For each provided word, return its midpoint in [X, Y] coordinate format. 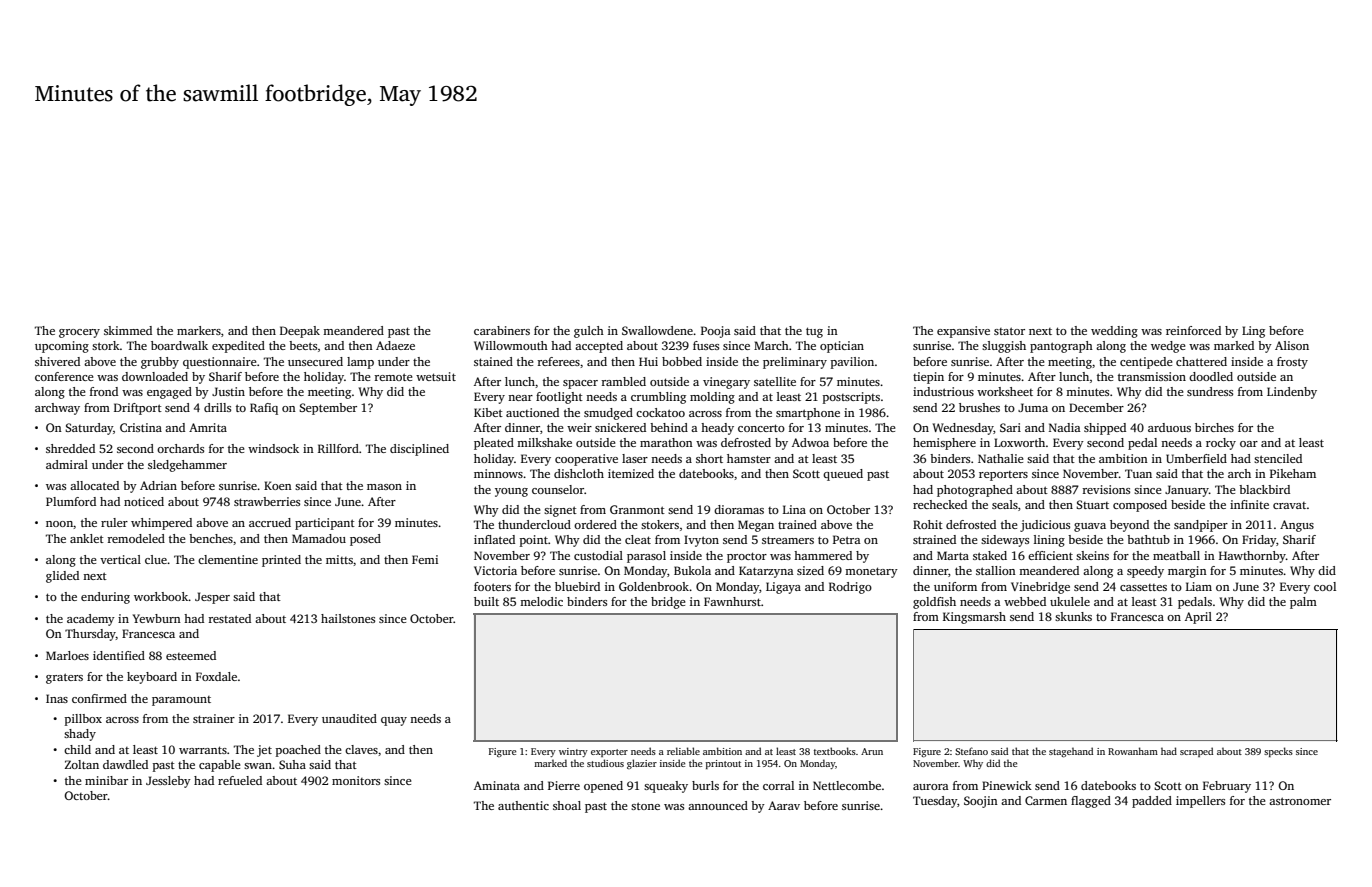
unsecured [315, 361]
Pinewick [1007, 785]
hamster [749, 458]
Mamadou [319, 538]
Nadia [1065, 427]
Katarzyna [766, 572]
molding [712, 398]
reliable [683, 751]
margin [1187, 572]
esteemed [191, 655]
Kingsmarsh [974, 618]
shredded [70, 448]
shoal [567, 805]
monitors [356, 780]
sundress [1210, 391]
